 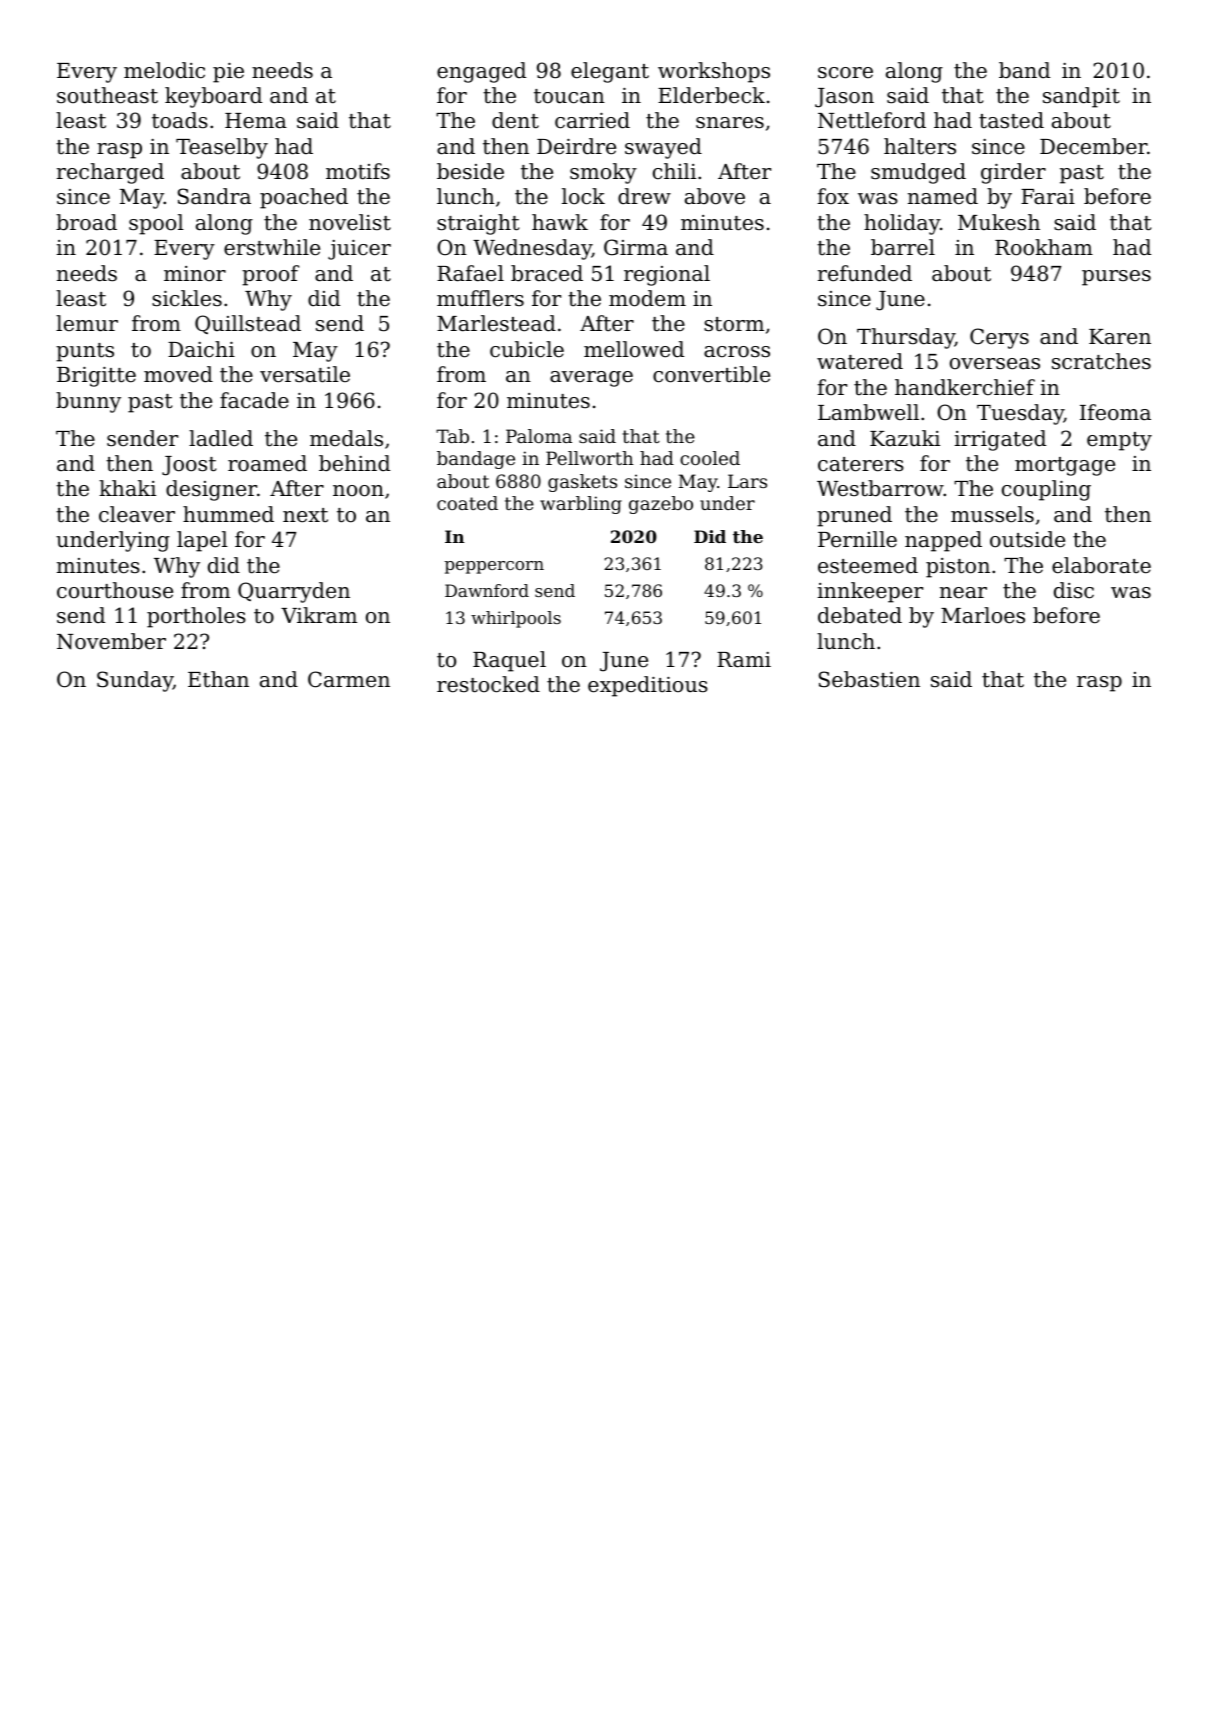 What do you see at coordinates (85, 352) in the document?
I see `punts` at bounding box center [85, 352].
